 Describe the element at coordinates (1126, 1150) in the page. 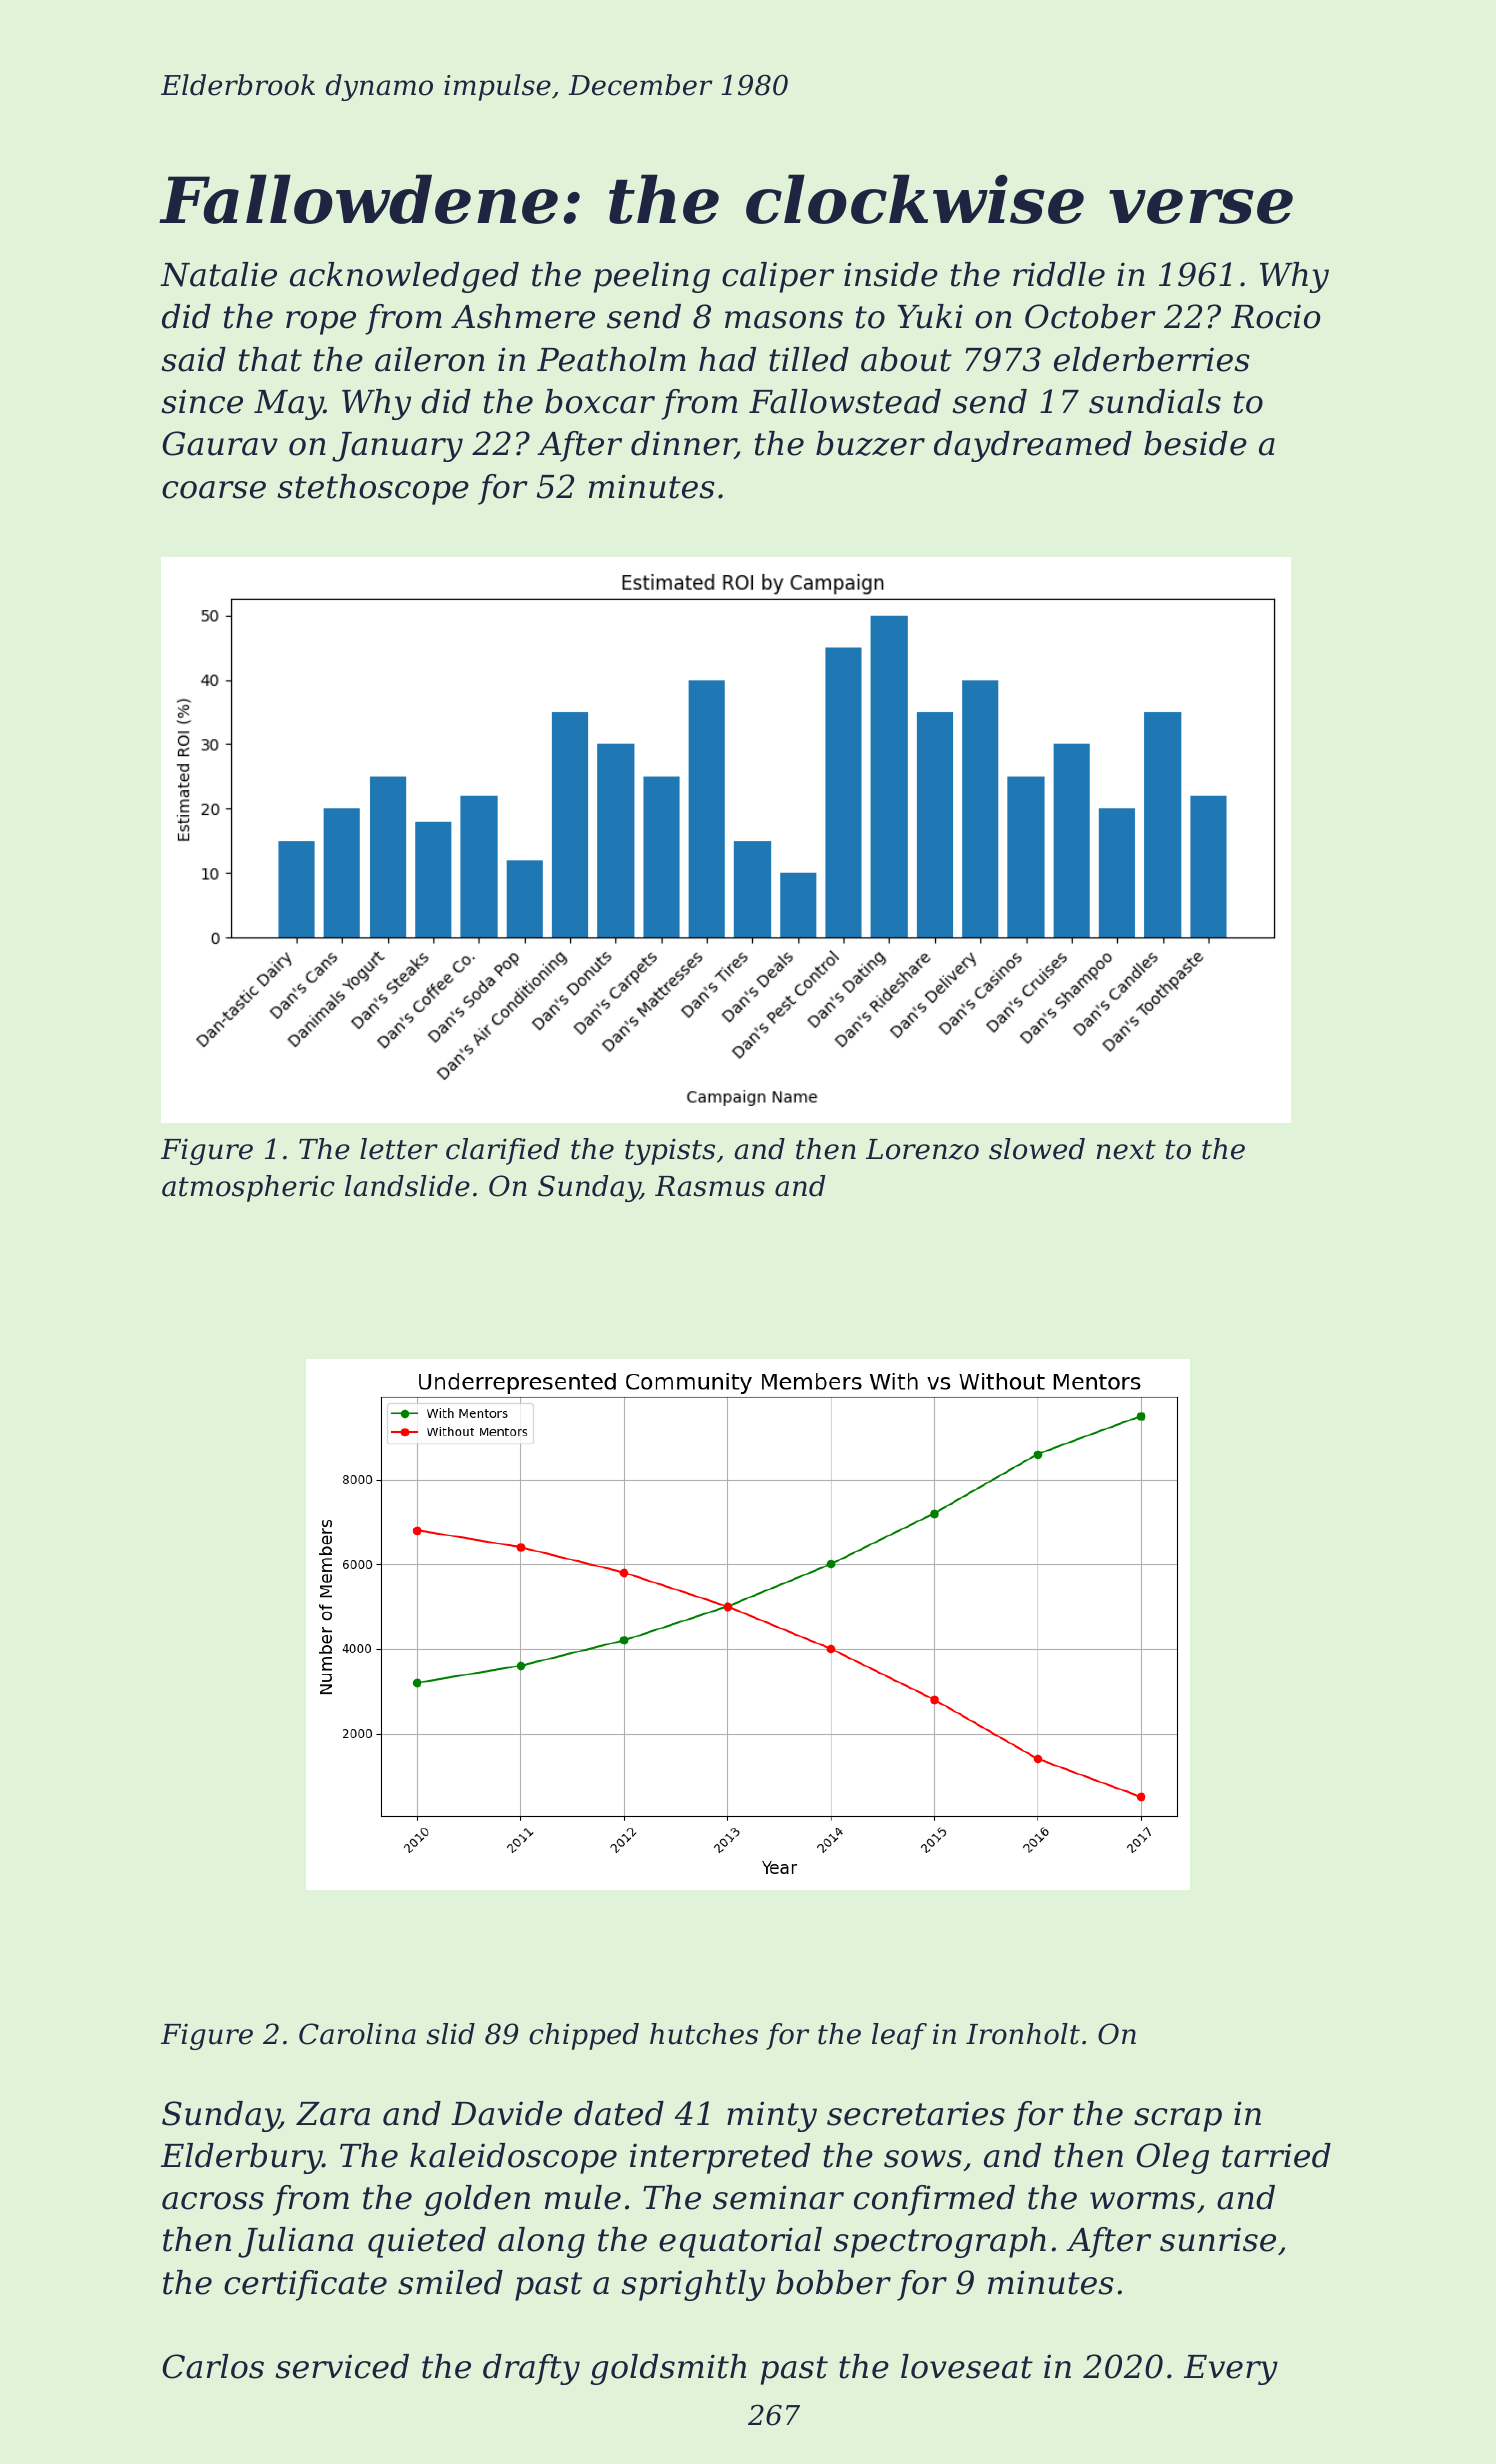

I see `next` at that location.
